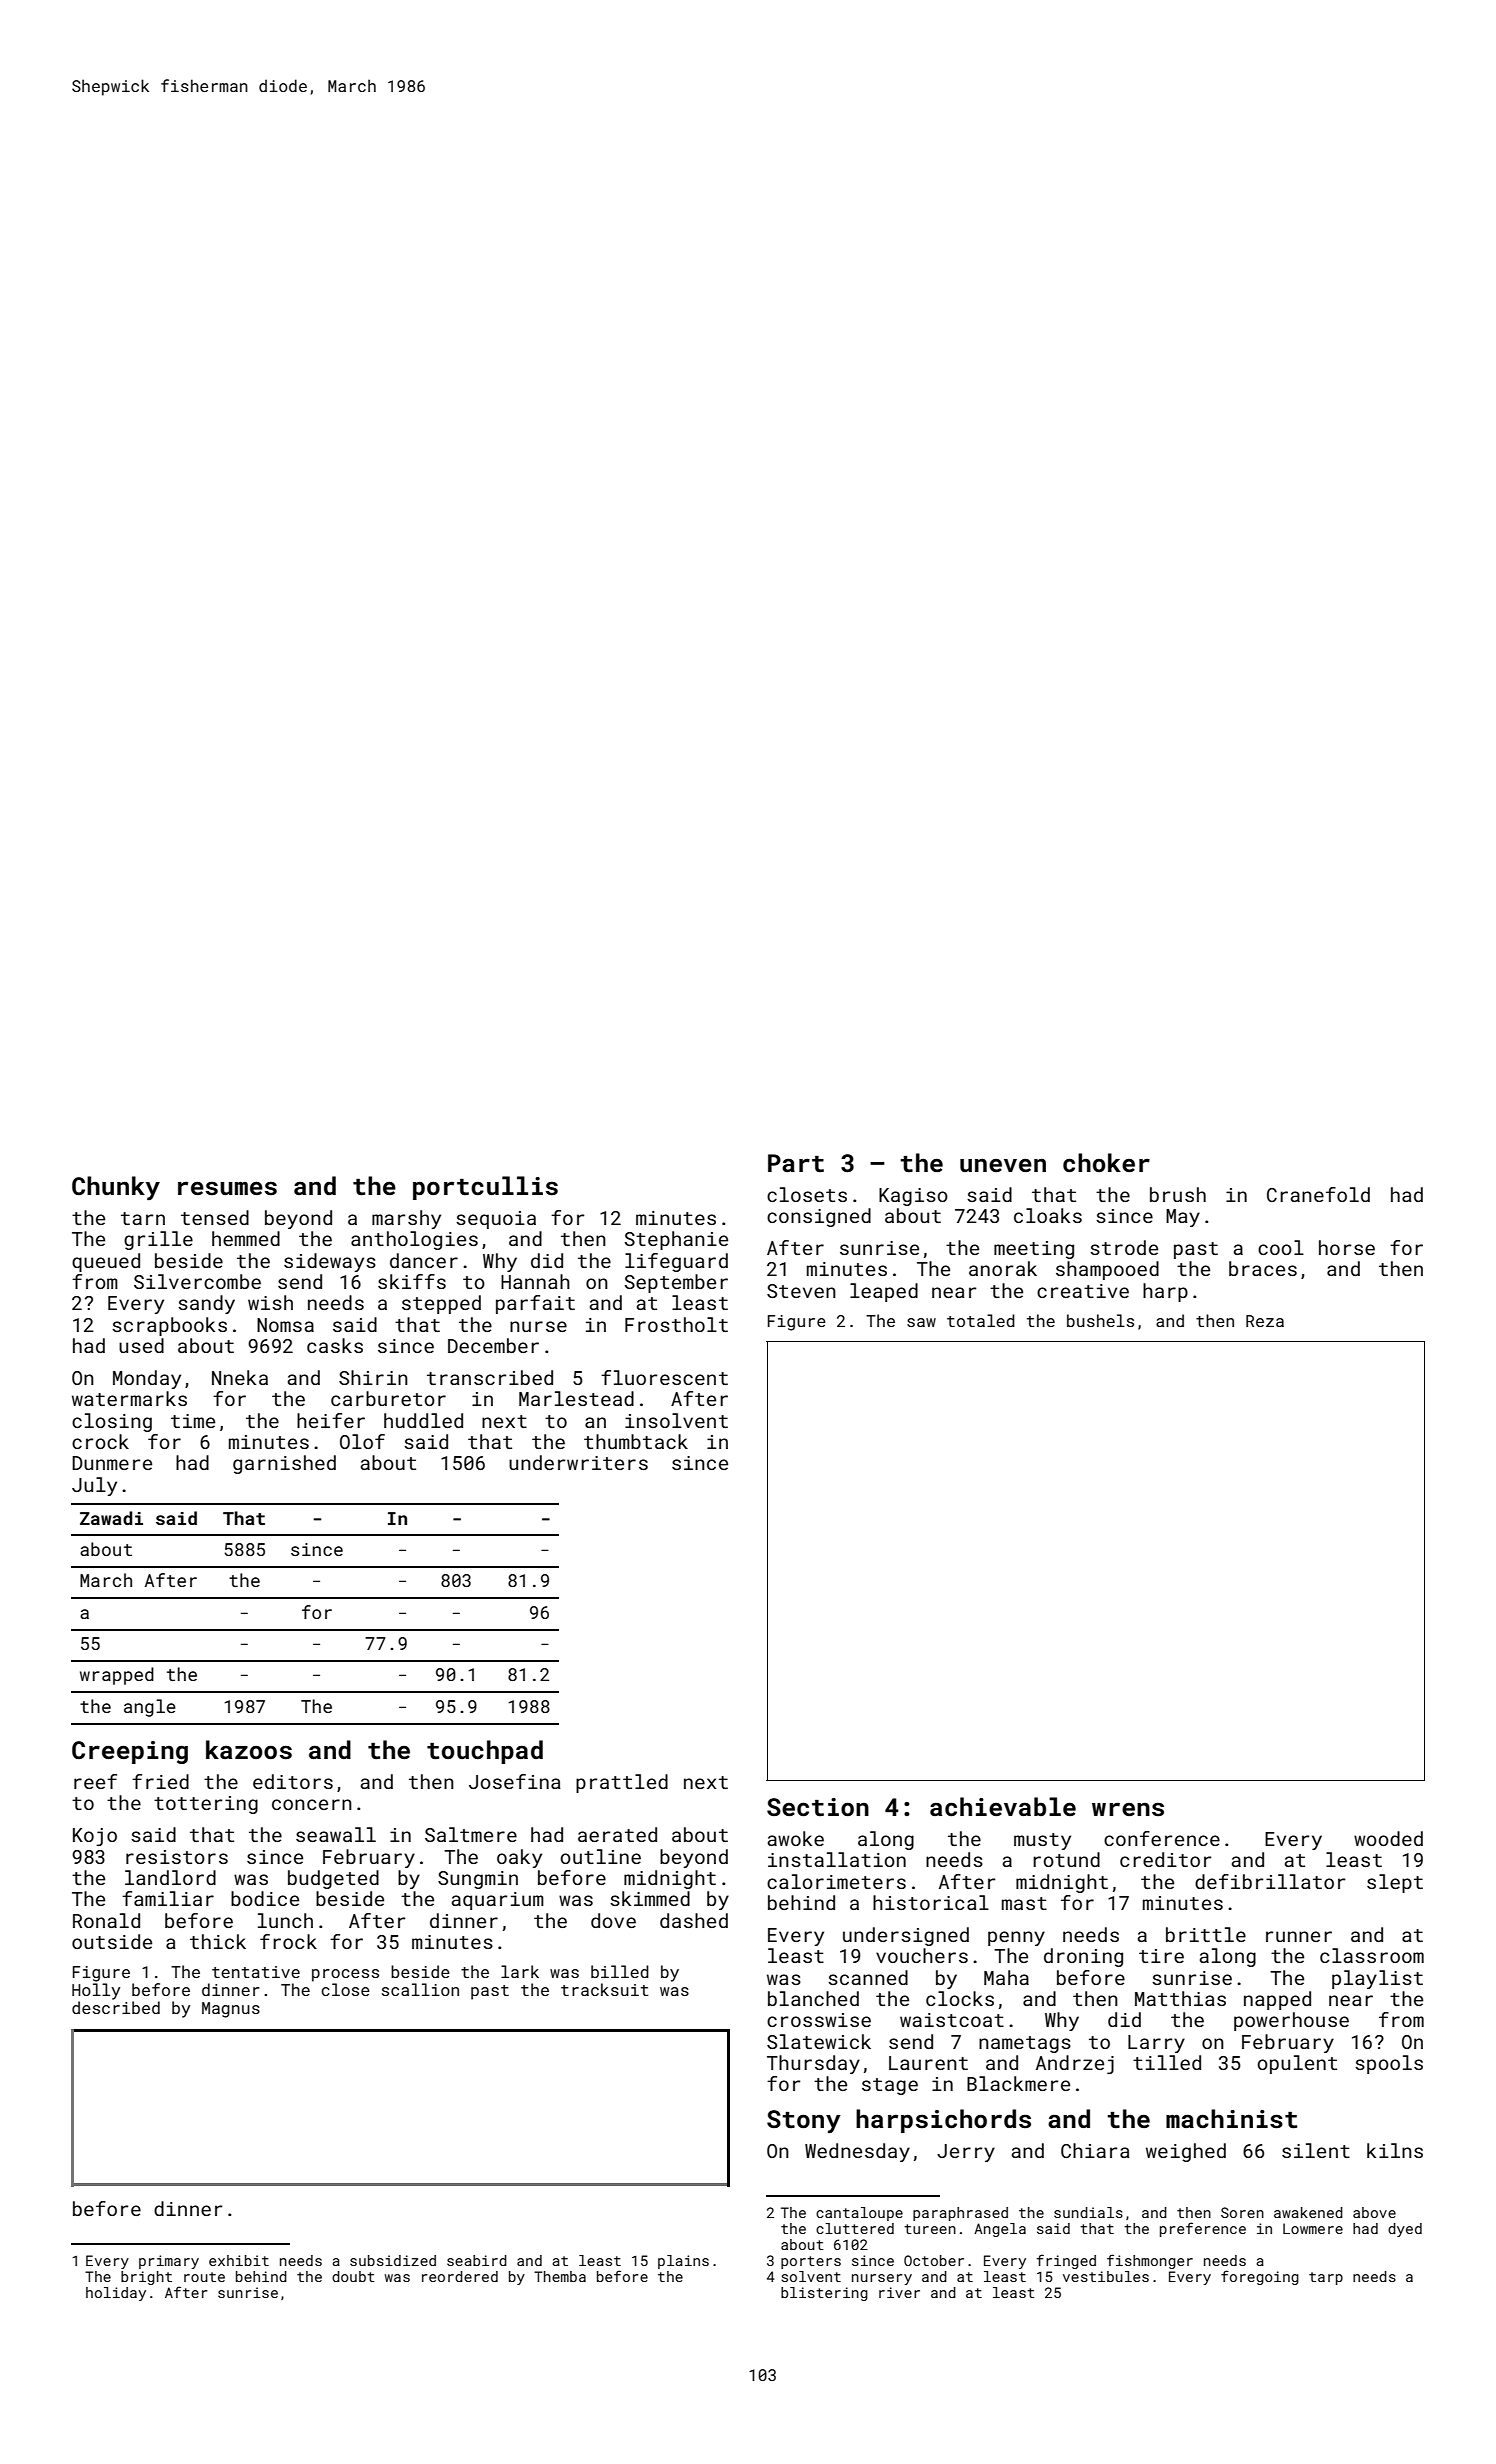 The height and width of the screenshot is (2464, 1496). Describe the element at coordinates (117, 1676) in the screenshot. I see `wrapped` at that location.
